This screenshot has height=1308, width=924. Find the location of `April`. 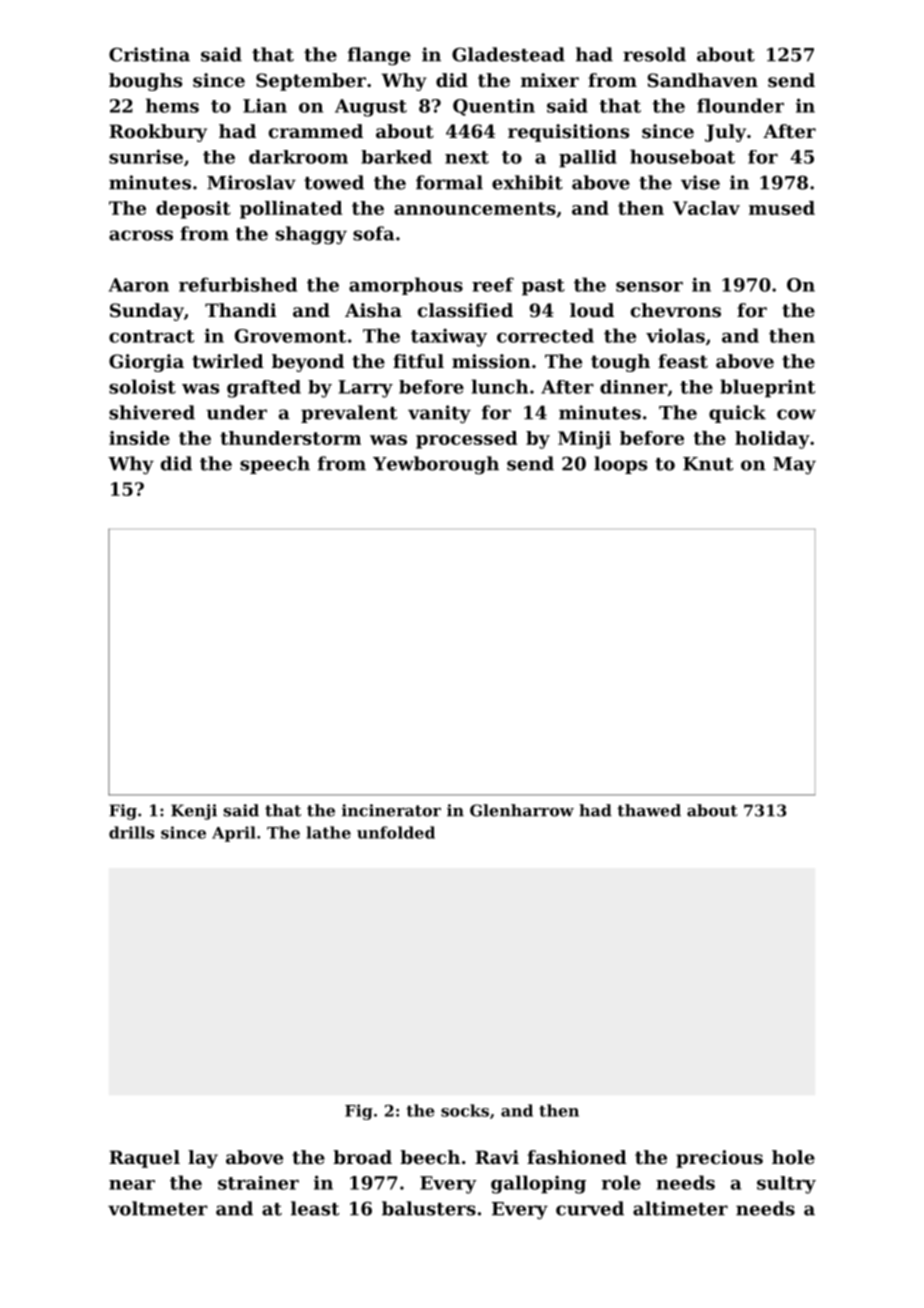

April is located at coordinates (234, 834).
